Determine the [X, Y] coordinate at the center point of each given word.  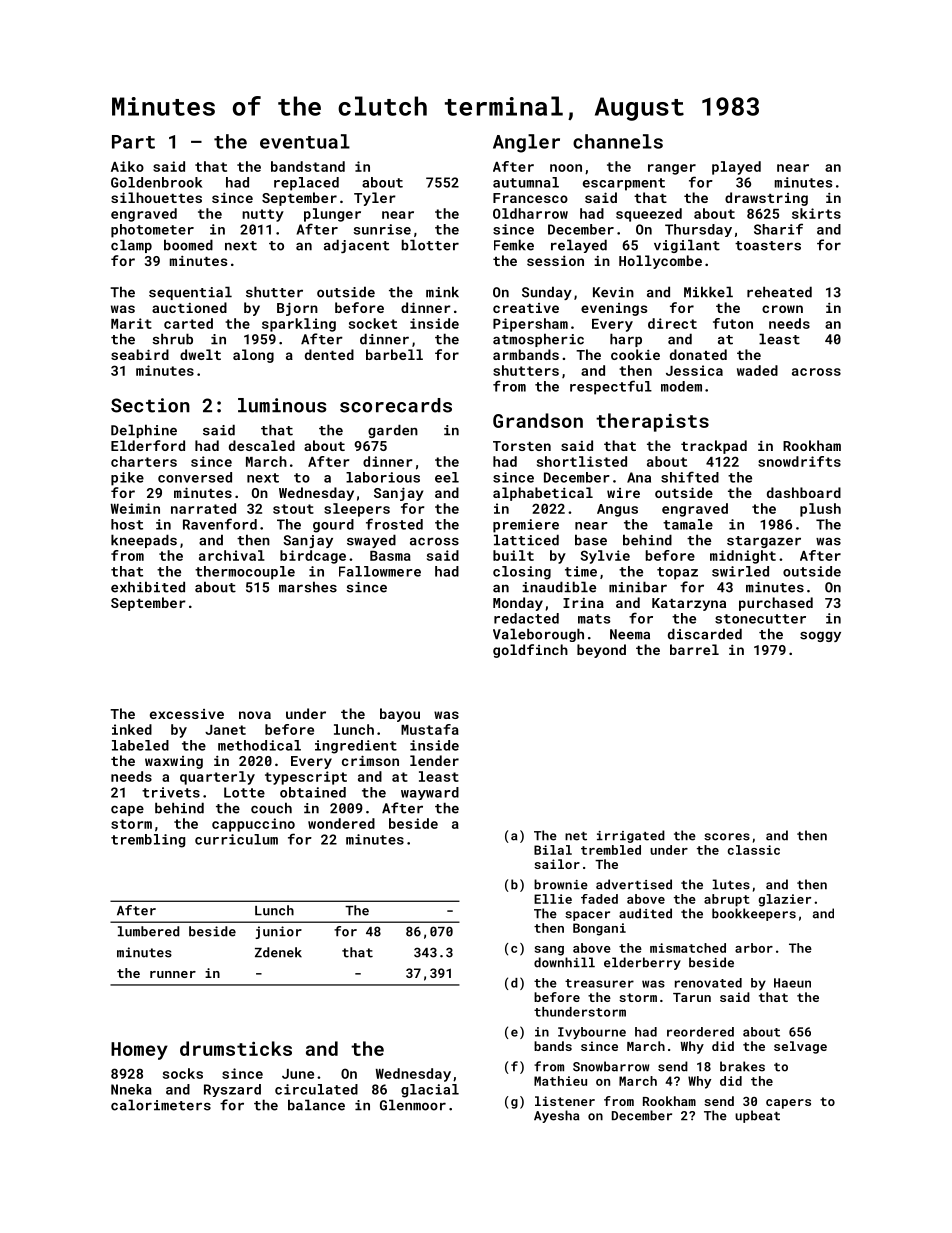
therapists [652, 422]
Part [133, 142]
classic [754, 850]
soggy [820, 636]
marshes [308, 587]
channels [618, 141]
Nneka [131, 1089]
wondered [341, 823]
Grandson [538, 420]
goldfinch [530, 651]
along [253, 356]
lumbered [149, 931]
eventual [305, 141]
